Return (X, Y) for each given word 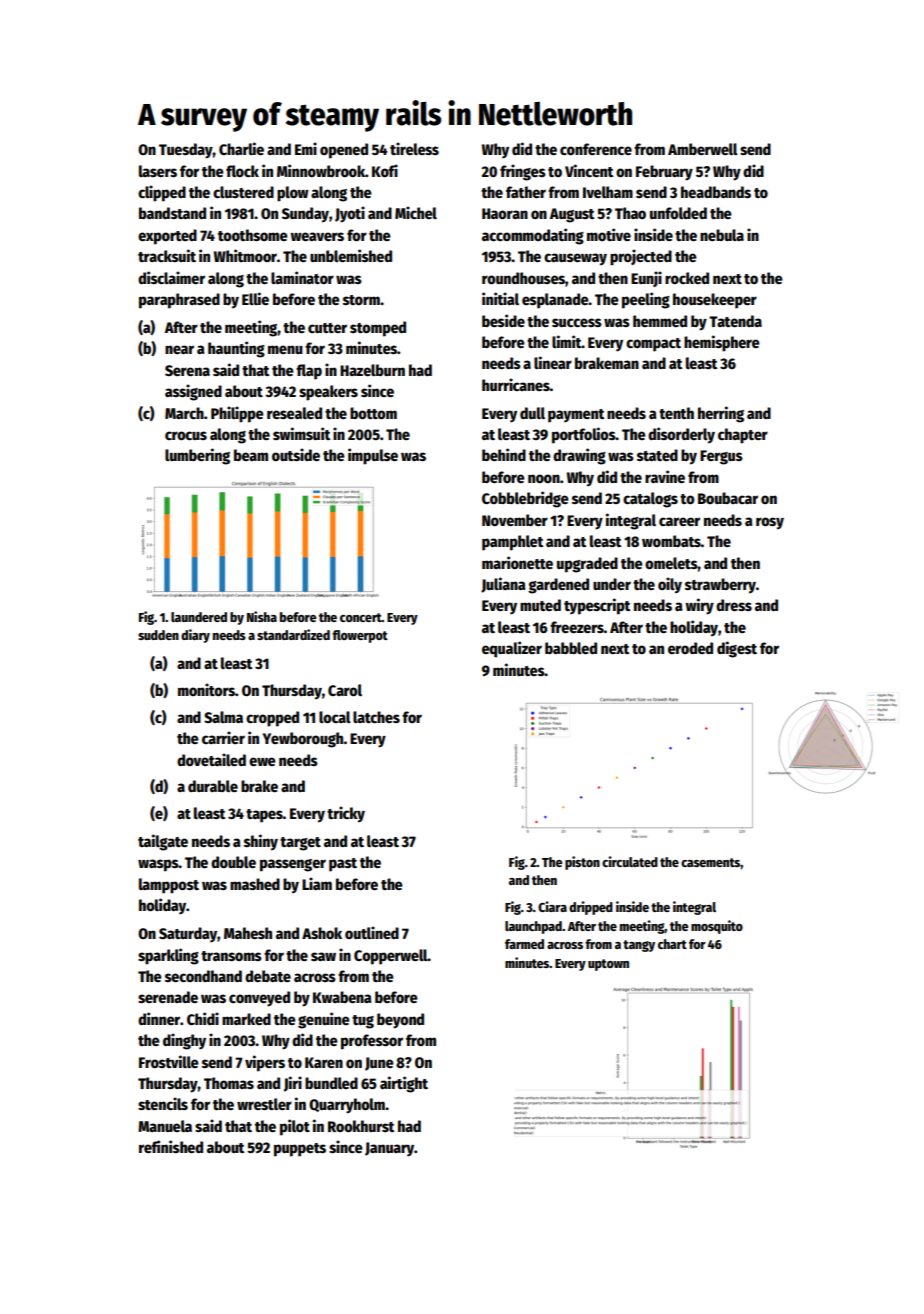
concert (361, 617)
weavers (317, 236)
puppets (300, 1150)
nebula (722, 235)
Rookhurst (361, 1126)
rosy (770, 523)
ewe (262, 761)
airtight (404, 1084)
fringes (523, 172)
